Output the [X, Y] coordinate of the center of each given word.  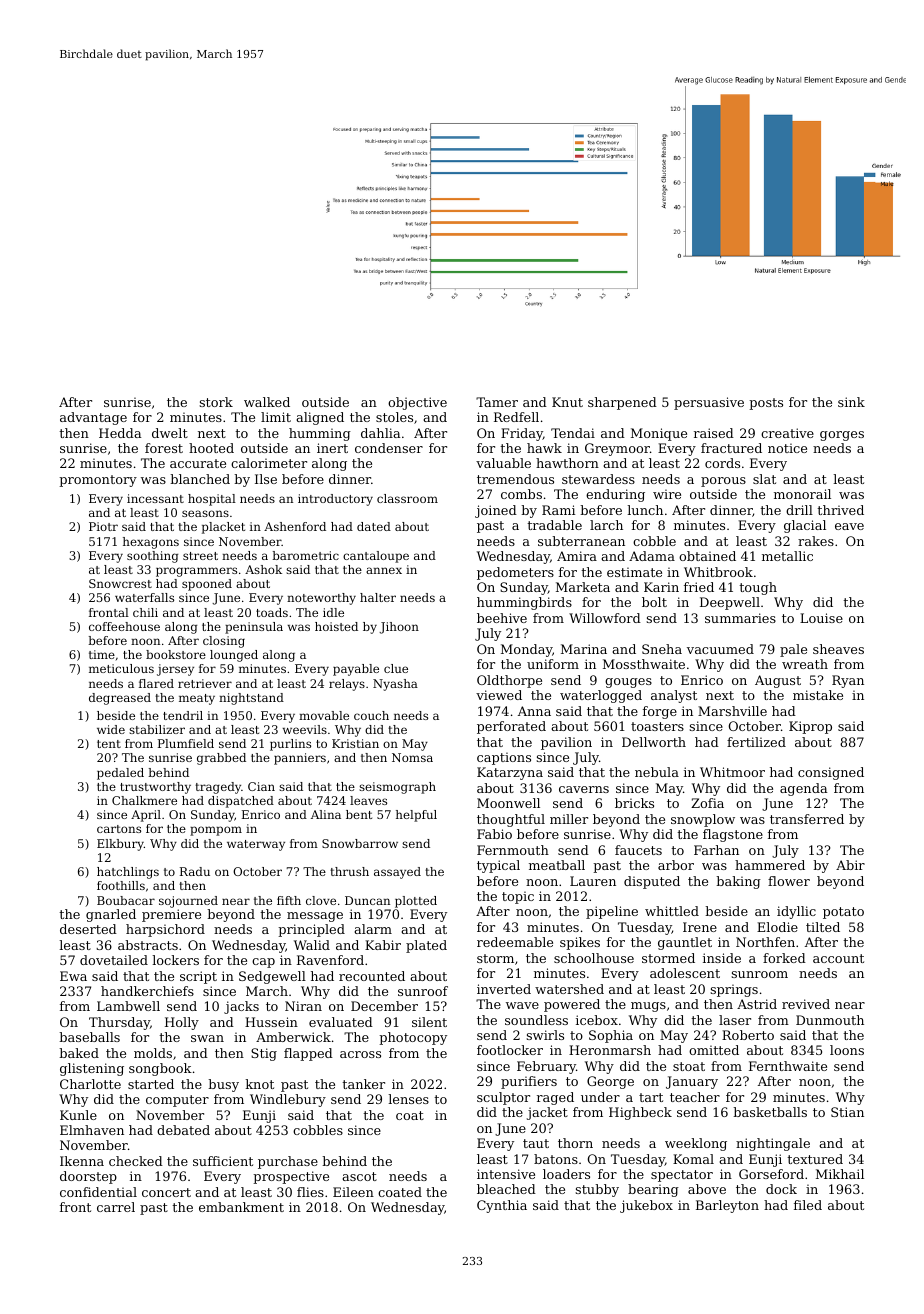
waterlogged [601, 696]
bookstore [176, 654]
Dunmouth [830, 1020]
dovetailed [114, 960]
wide [111, 729]
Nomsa [412, 757]
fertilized [756, 742]
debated [183, 1130]
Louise [821, 618]
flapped [308, 1054]
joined [496, 511]
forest [164, 448]
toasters [657, 726]
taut [536, 1143]
